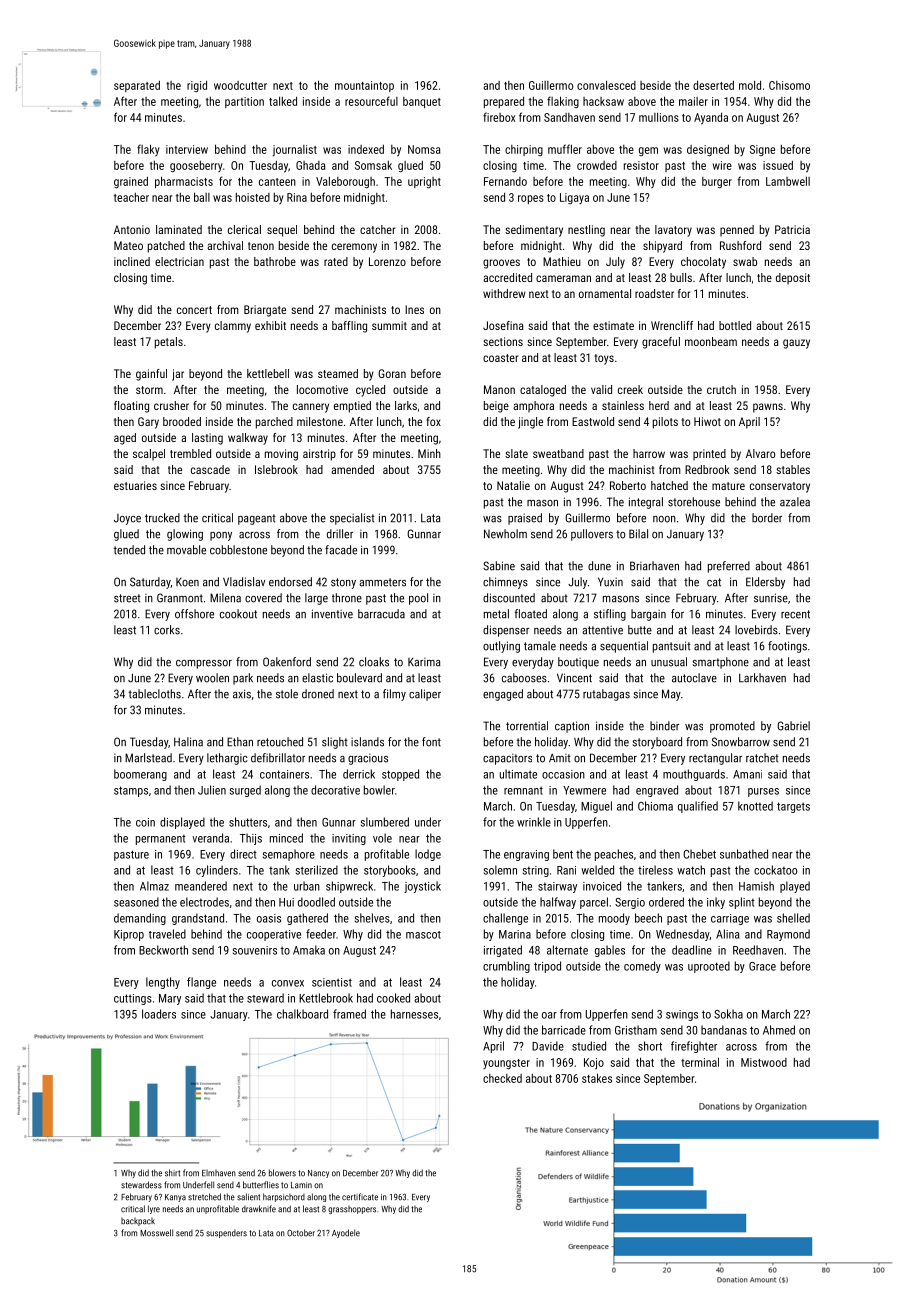 This page has width=924, height=1308. What do you see at coordinates (793, 279) in the page?
I see `deposit` at bounding box center [793, 279].
